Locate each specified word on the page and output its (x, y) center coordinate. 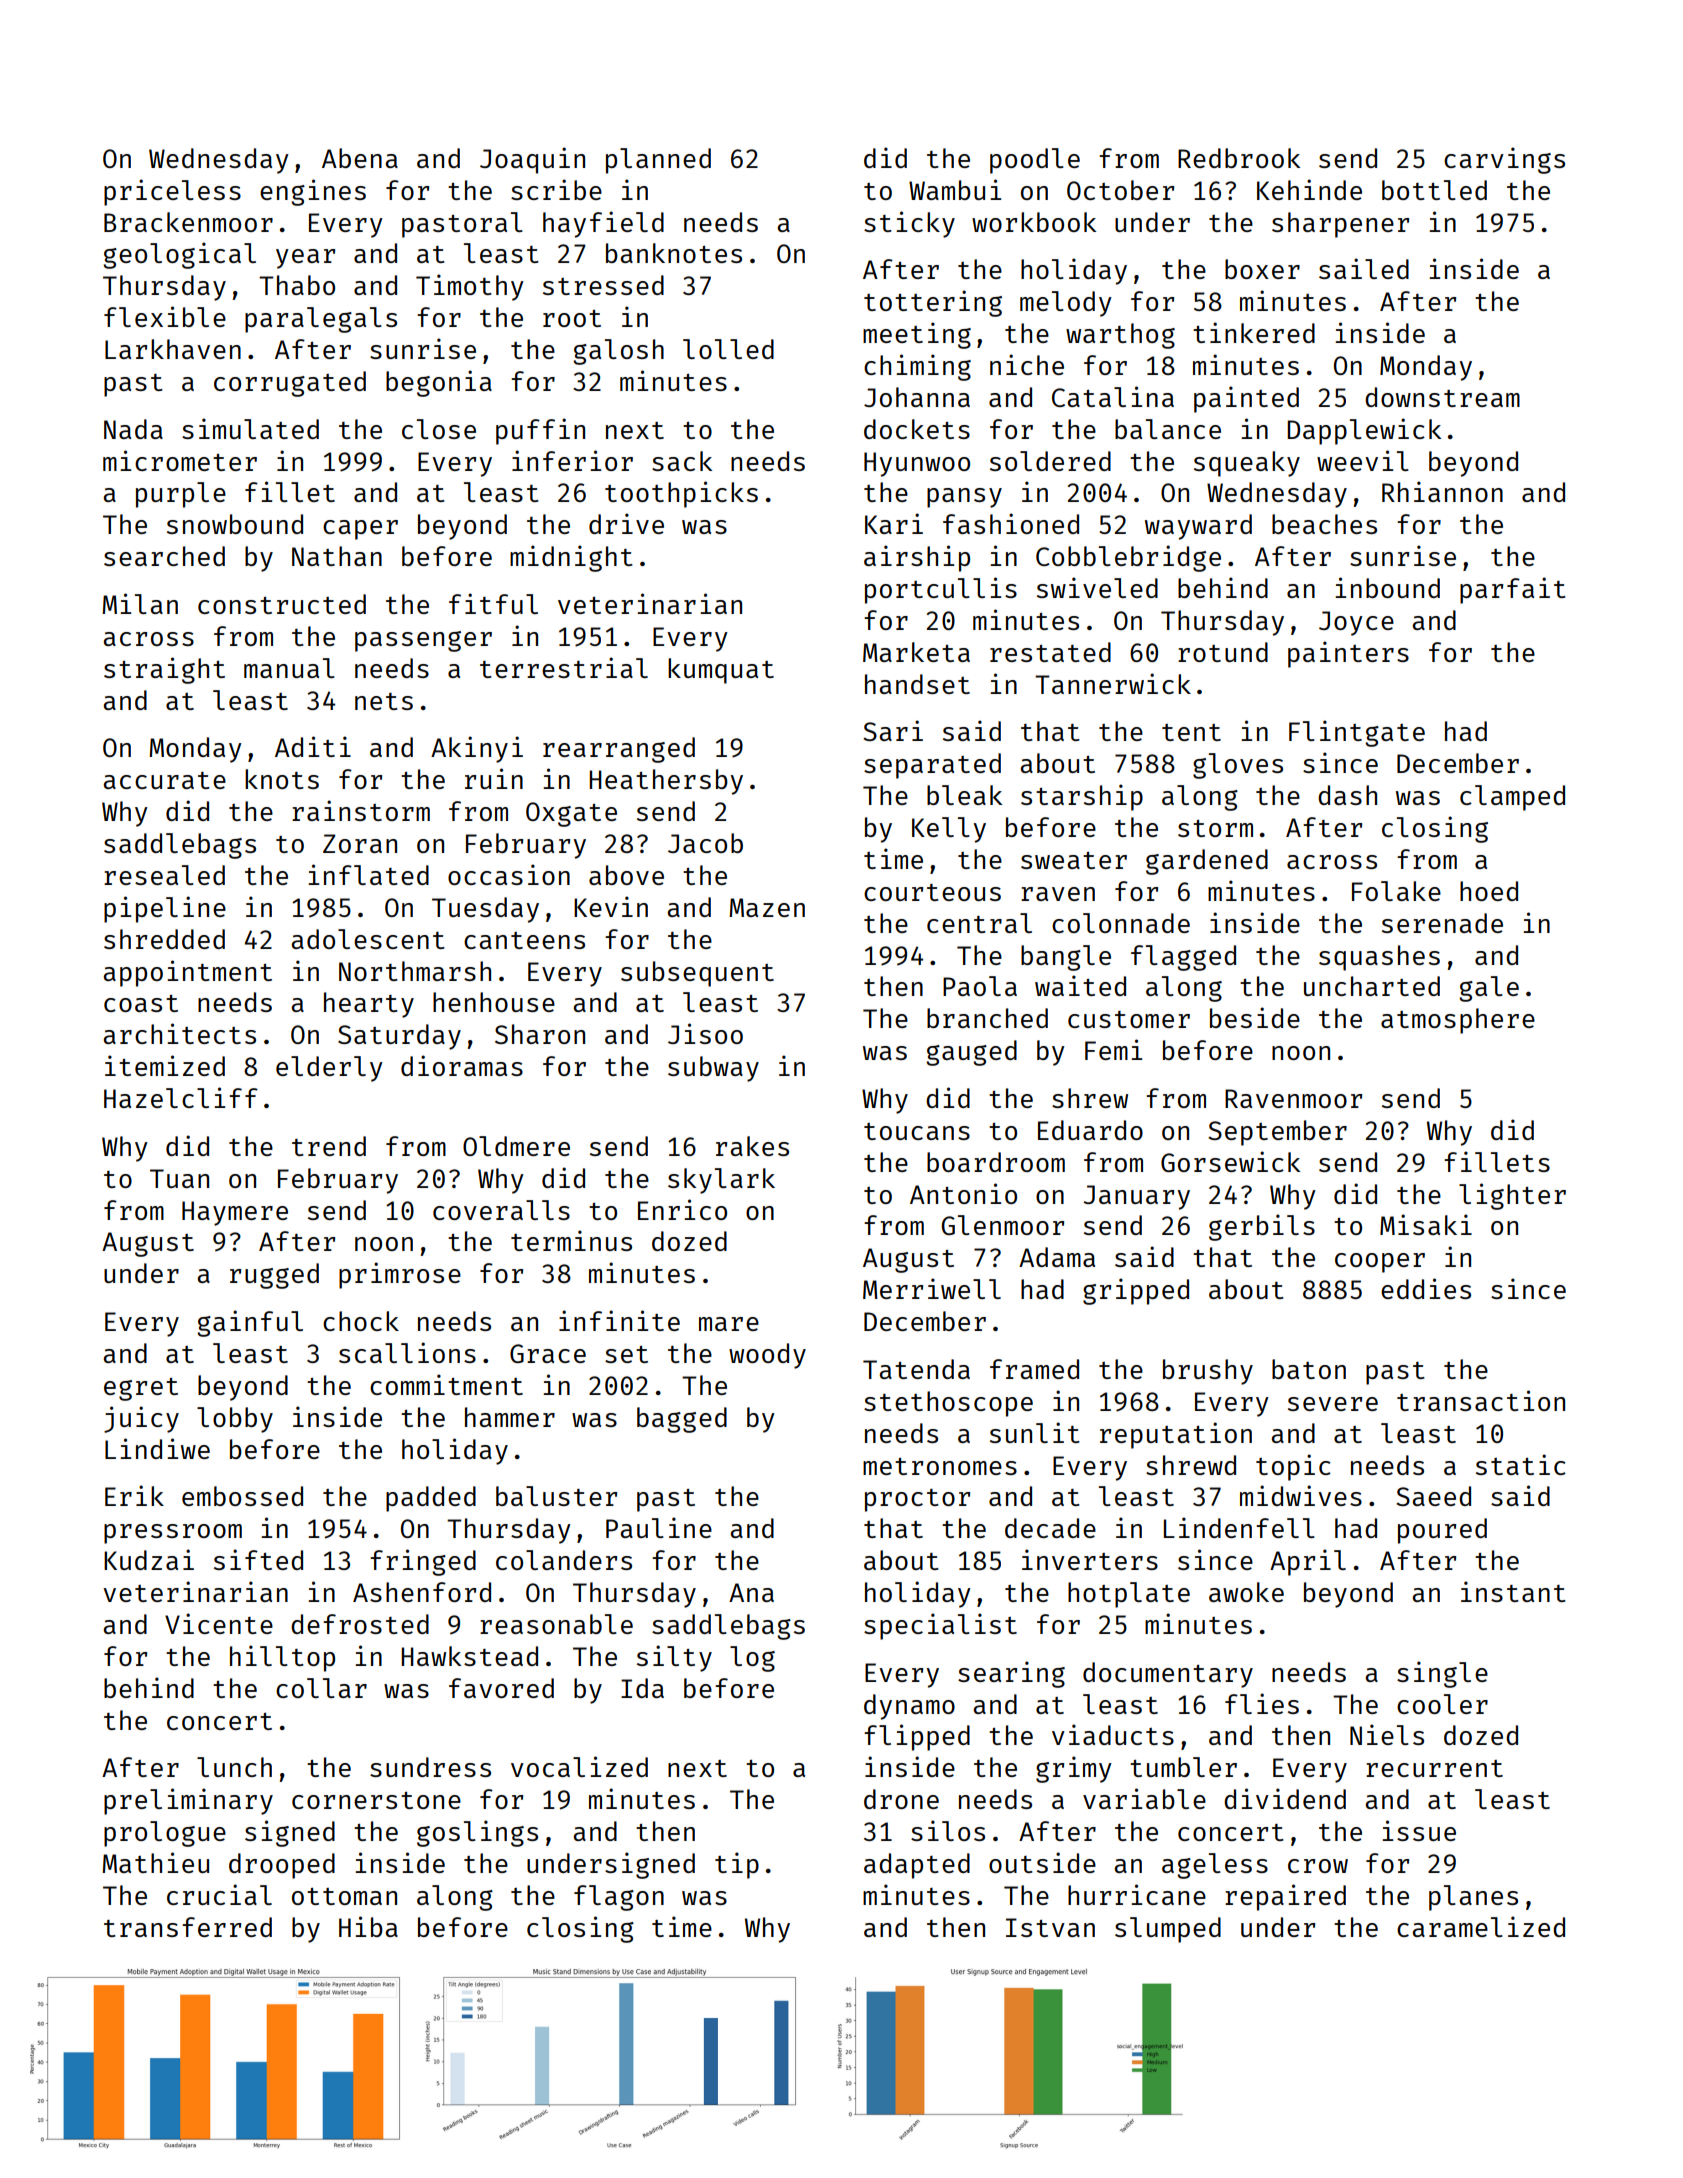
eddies (1426, 1288)
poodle (1035, 161)
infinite (619, 1320)
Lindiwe (157, 1448)
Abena (360, 158)
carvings (1504, 160)
